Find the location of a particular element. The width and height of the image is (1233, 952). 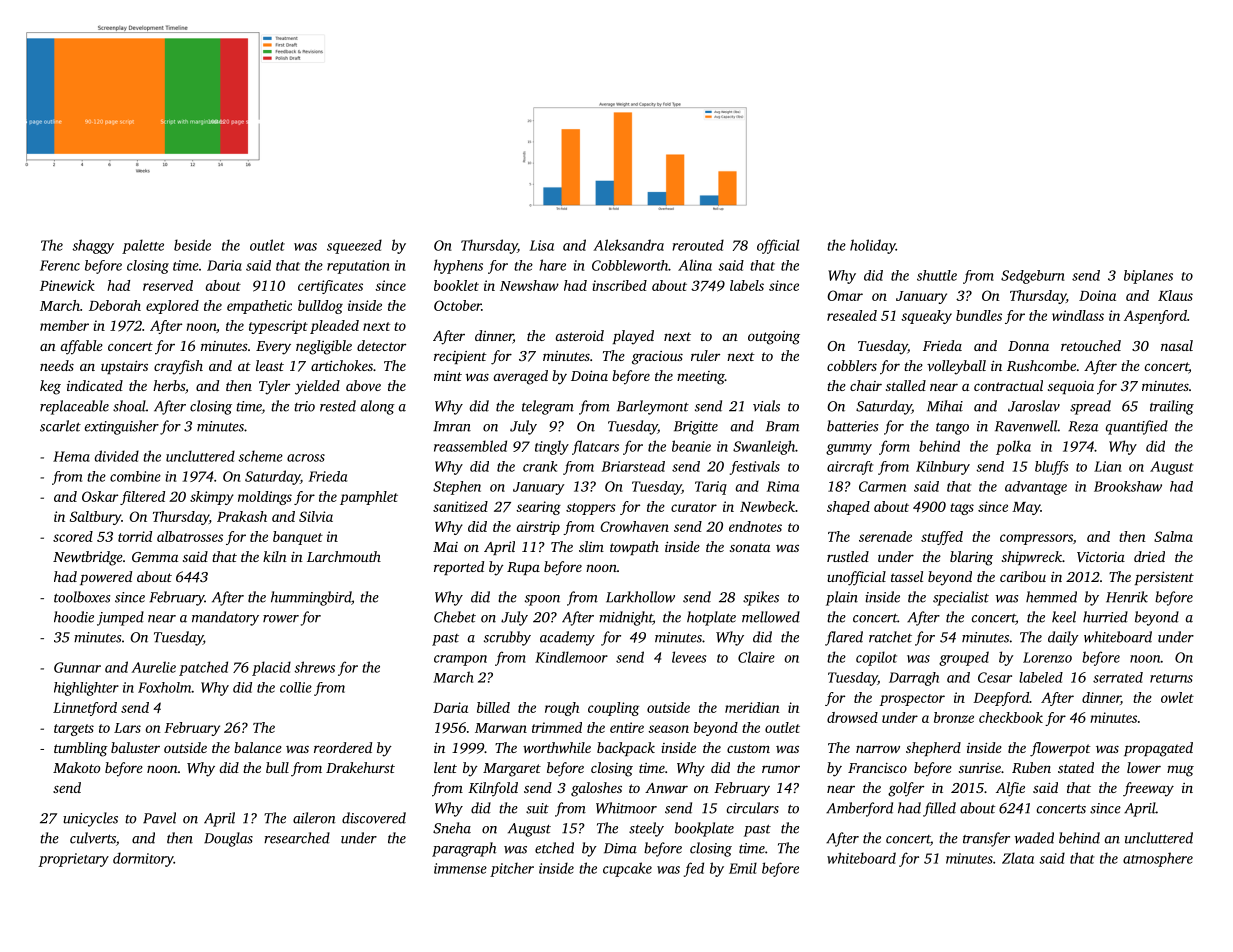

resealed is located at coordinates (852, 315).
